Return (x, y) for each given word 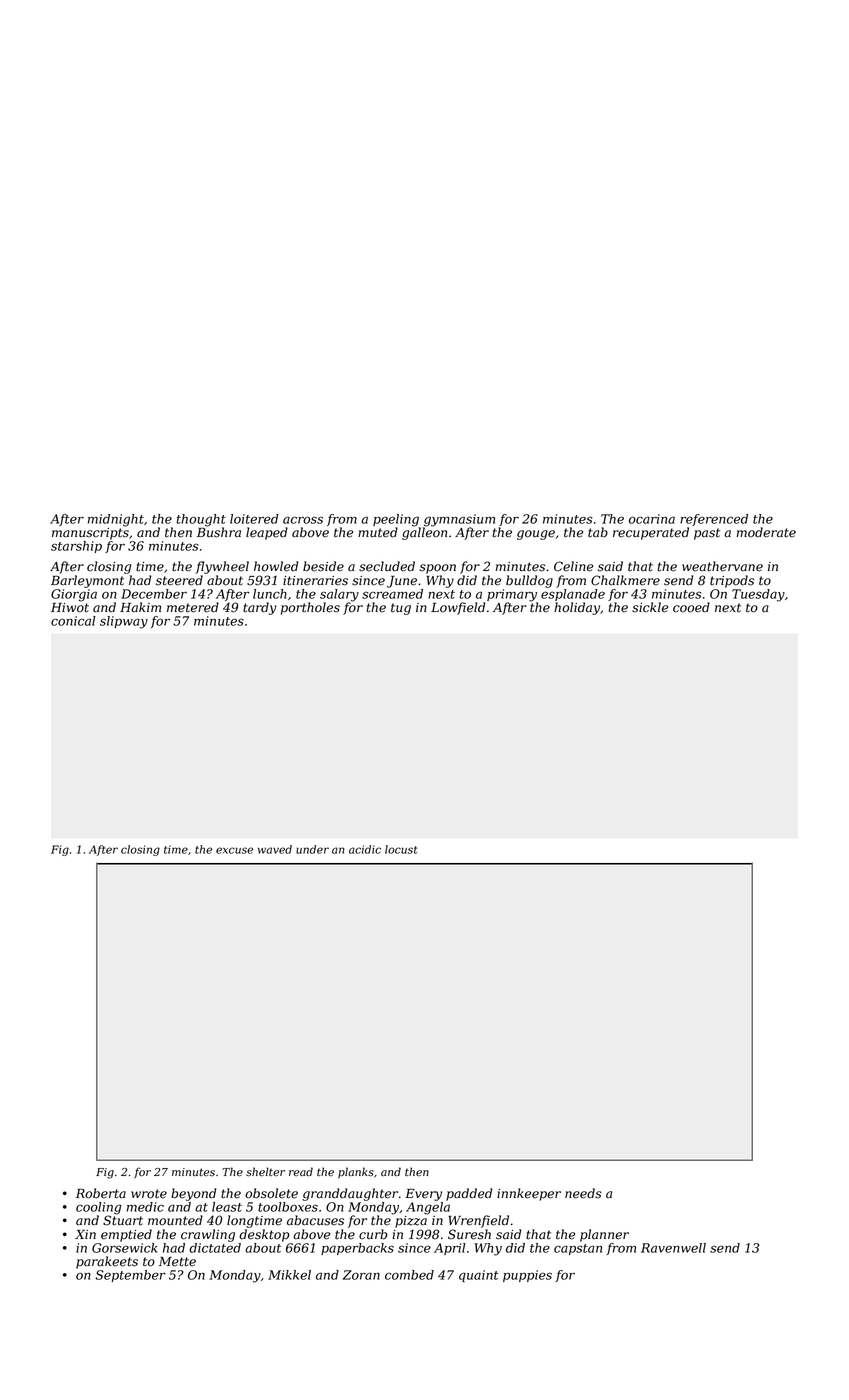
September (130, 1276)
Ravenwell (673, 1248)
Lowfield (458, 608)
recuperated (651, 533)
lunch (270, 594)
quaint (479, 1276)
